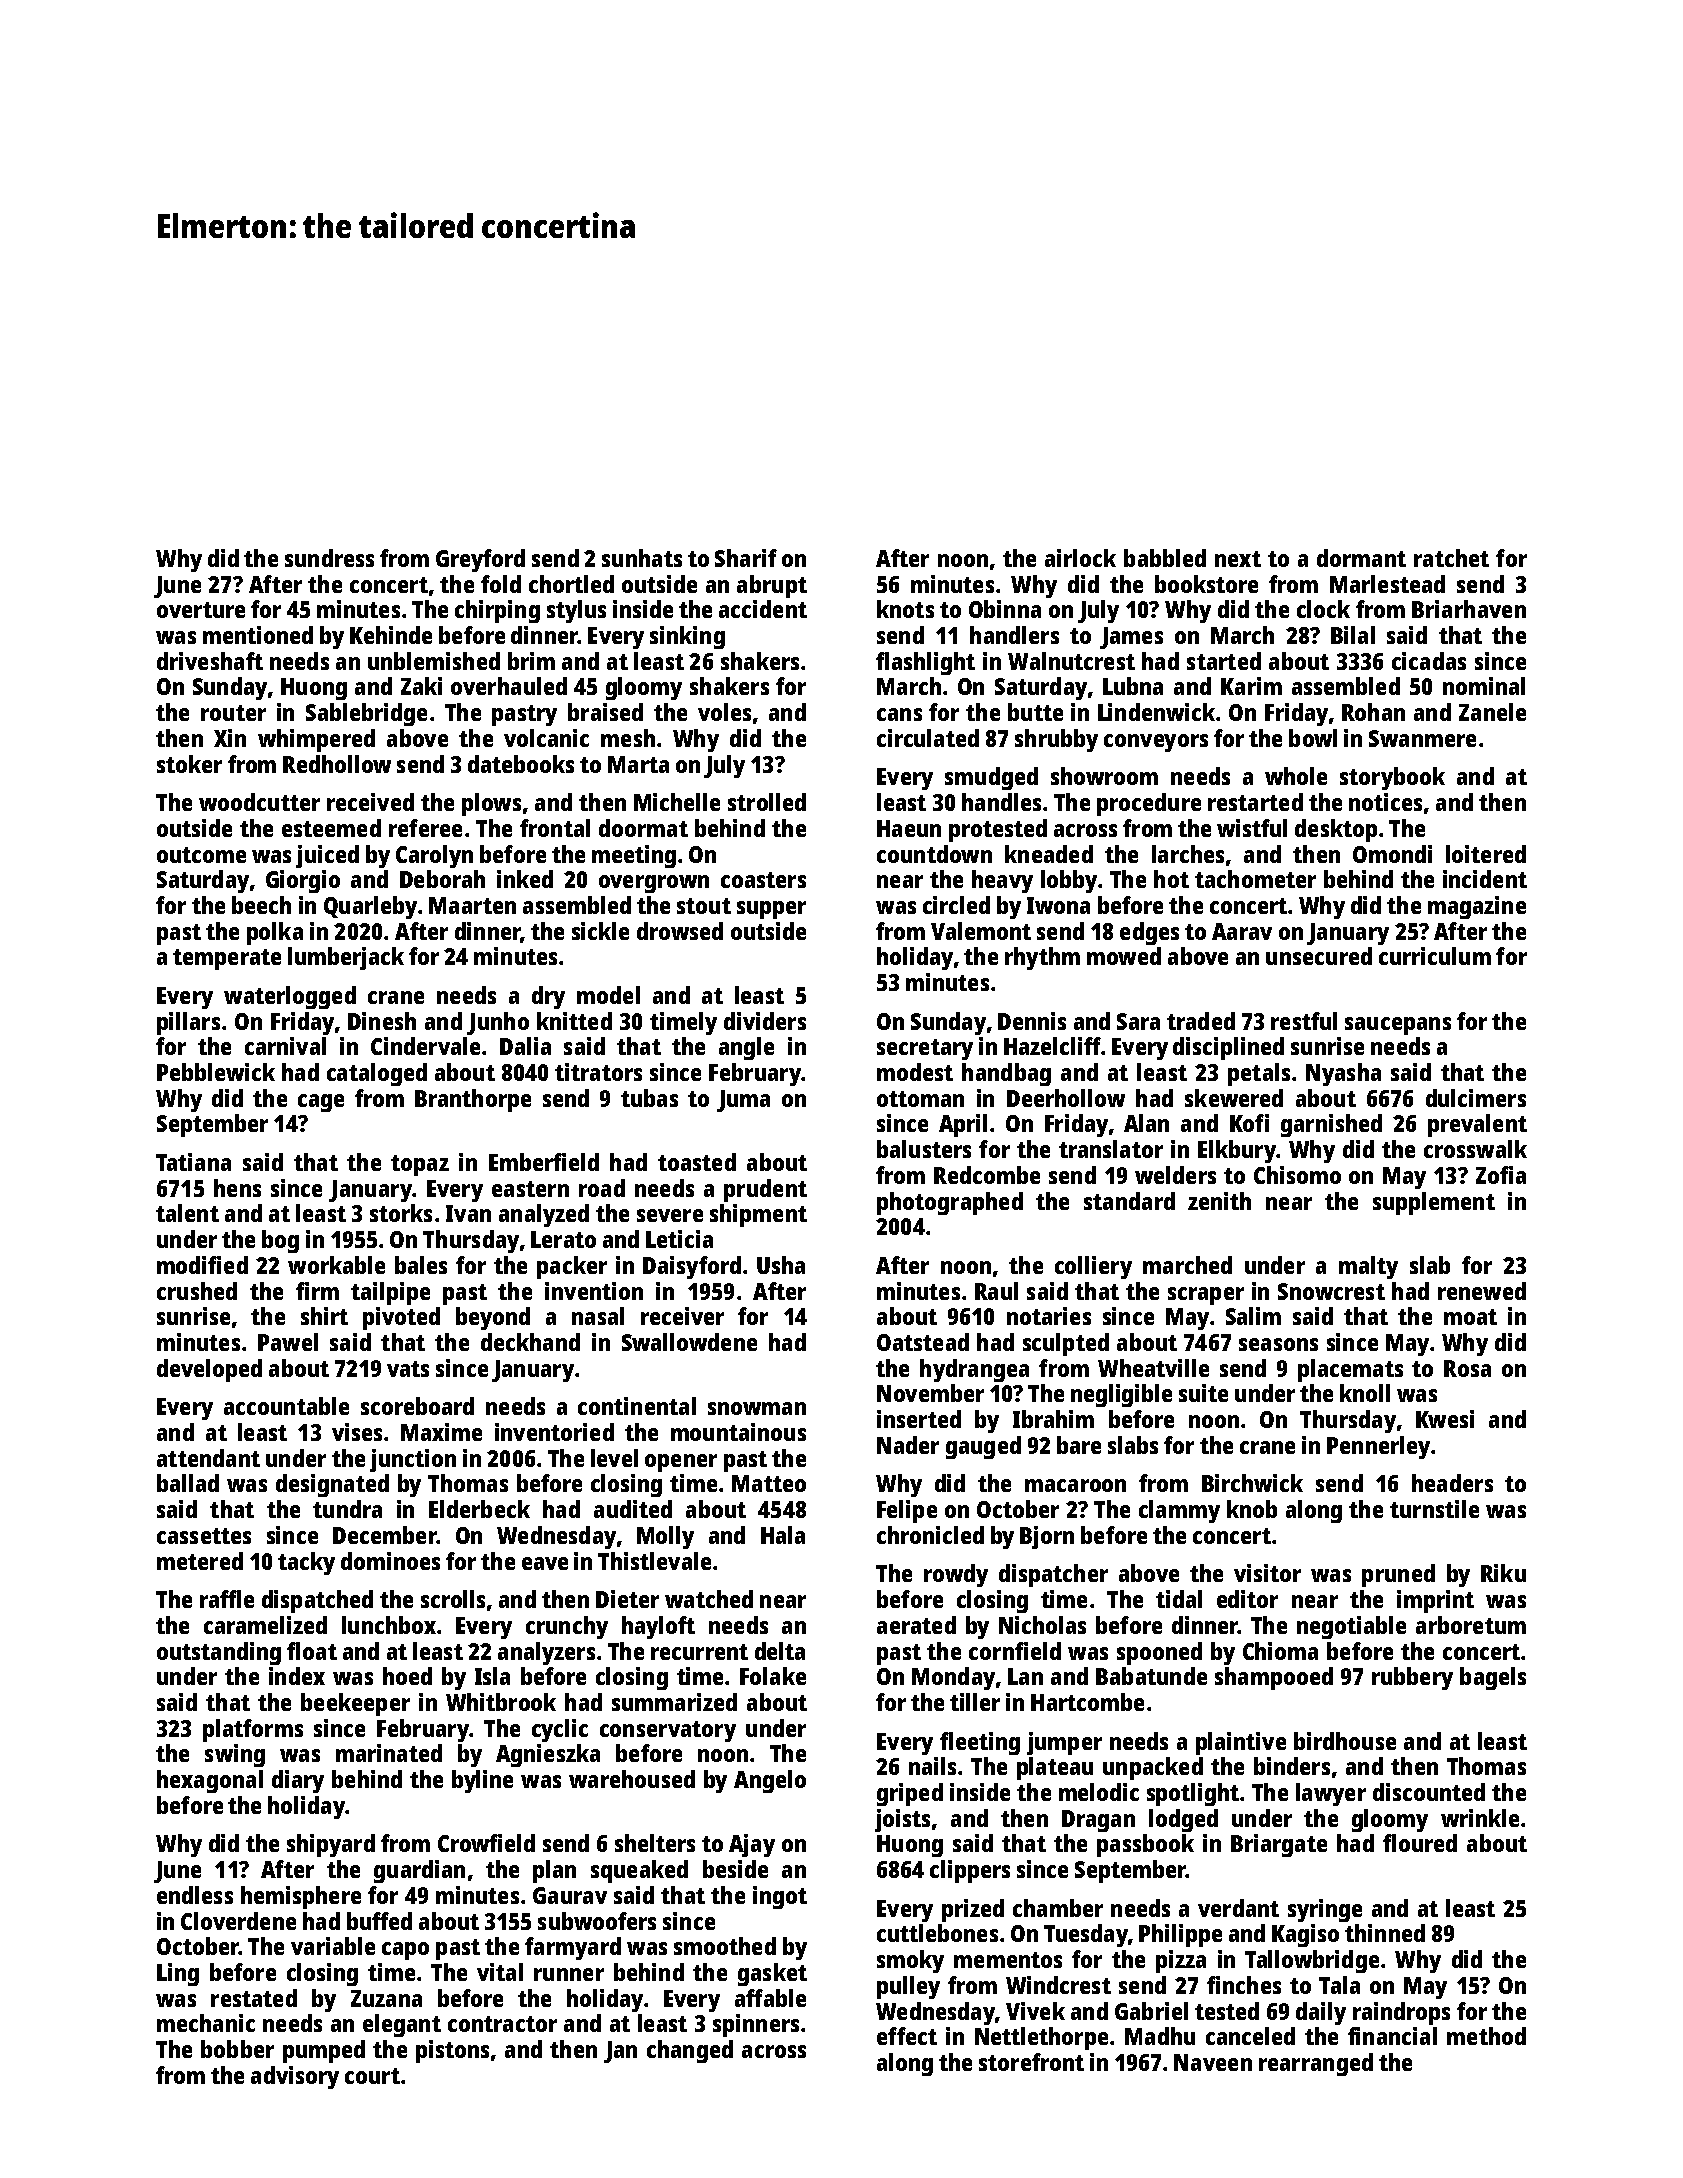 This image has height=2178, width=1683. Describe the element at coordinates (1251, 686) in the image. I see `Karim` at that location.
